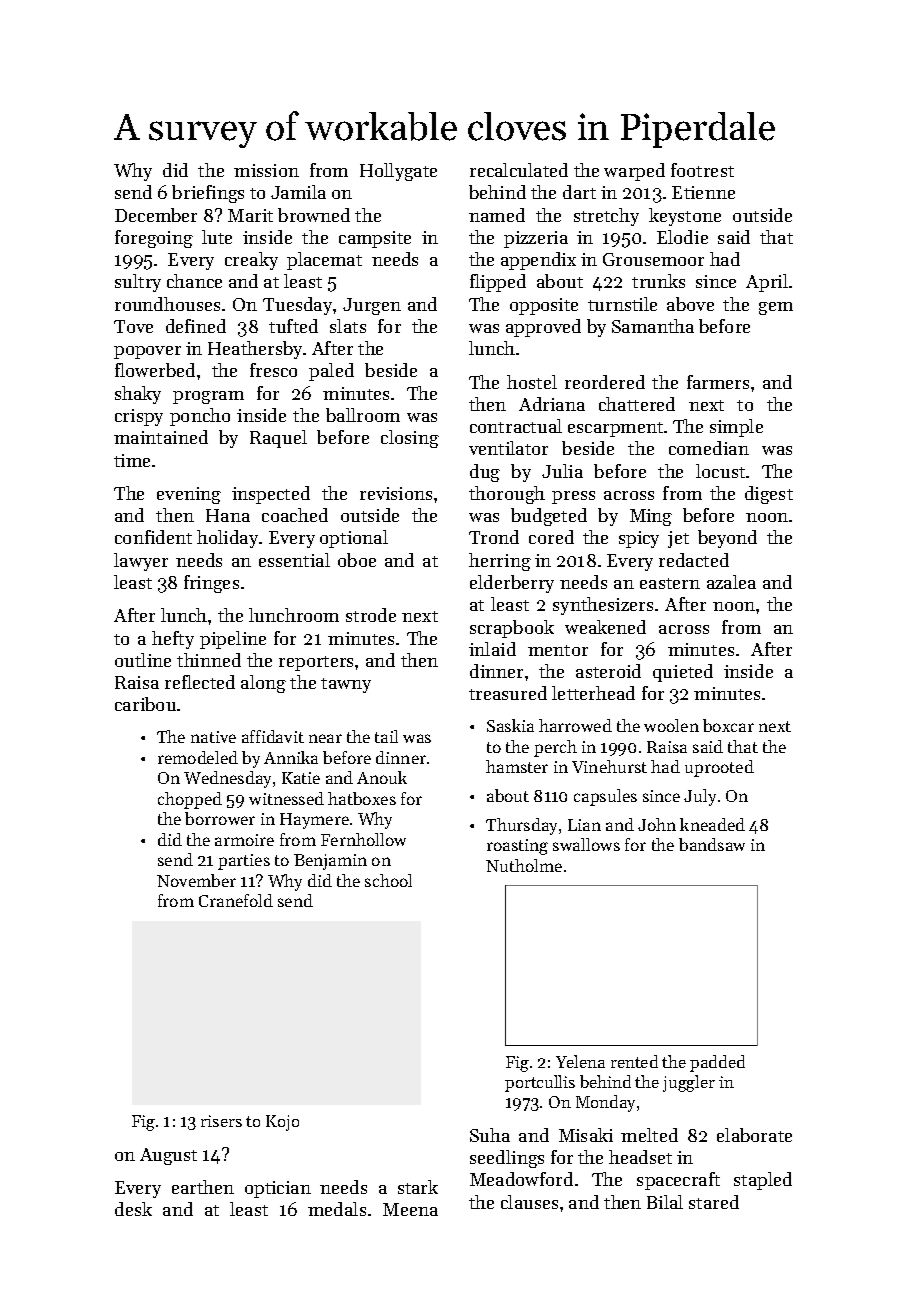 The width and height of the screenshot is (908, 1316). I want to click on school, so click(388, 880).
